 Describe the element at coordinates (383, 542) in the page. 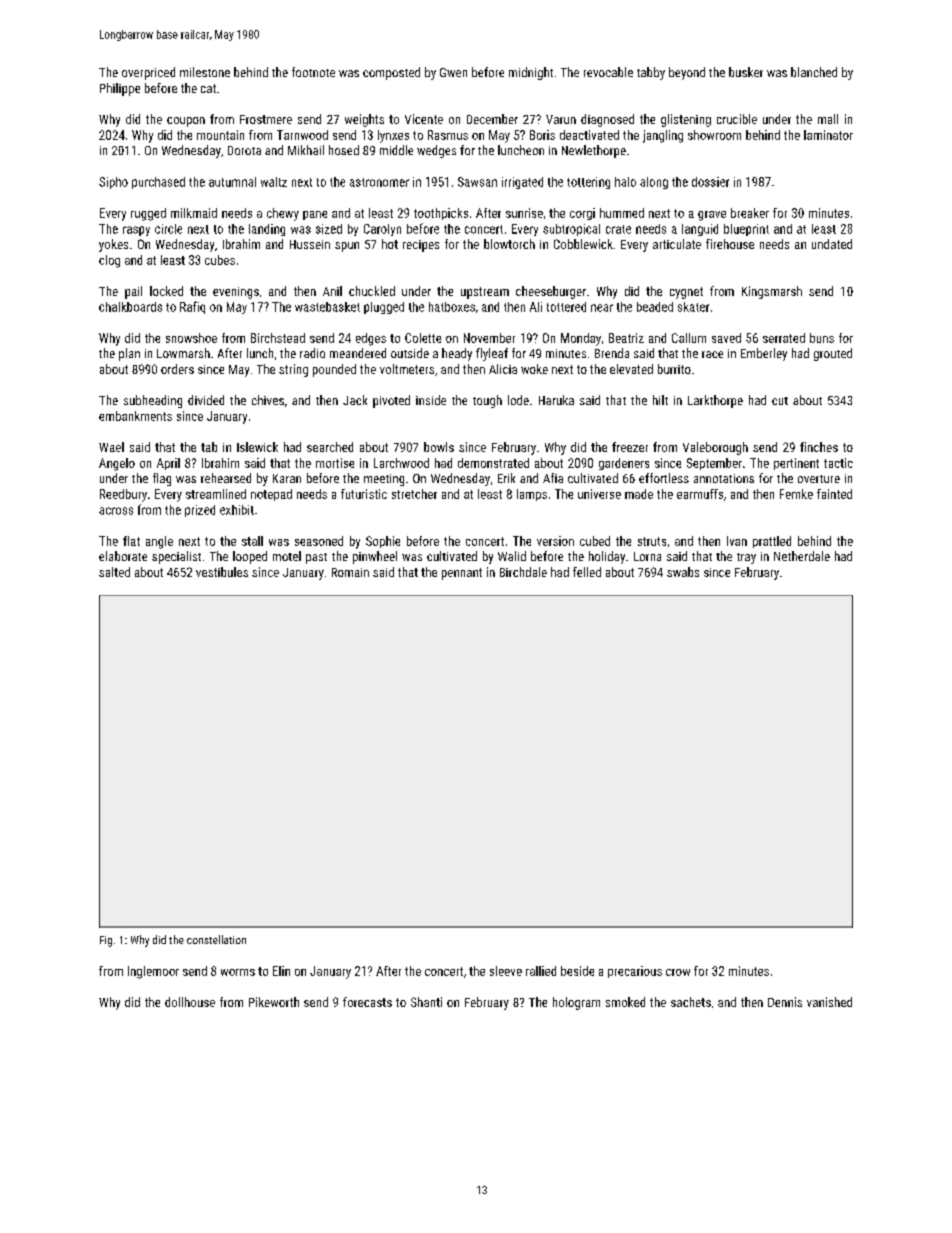

I see `Sophie` at that location.
